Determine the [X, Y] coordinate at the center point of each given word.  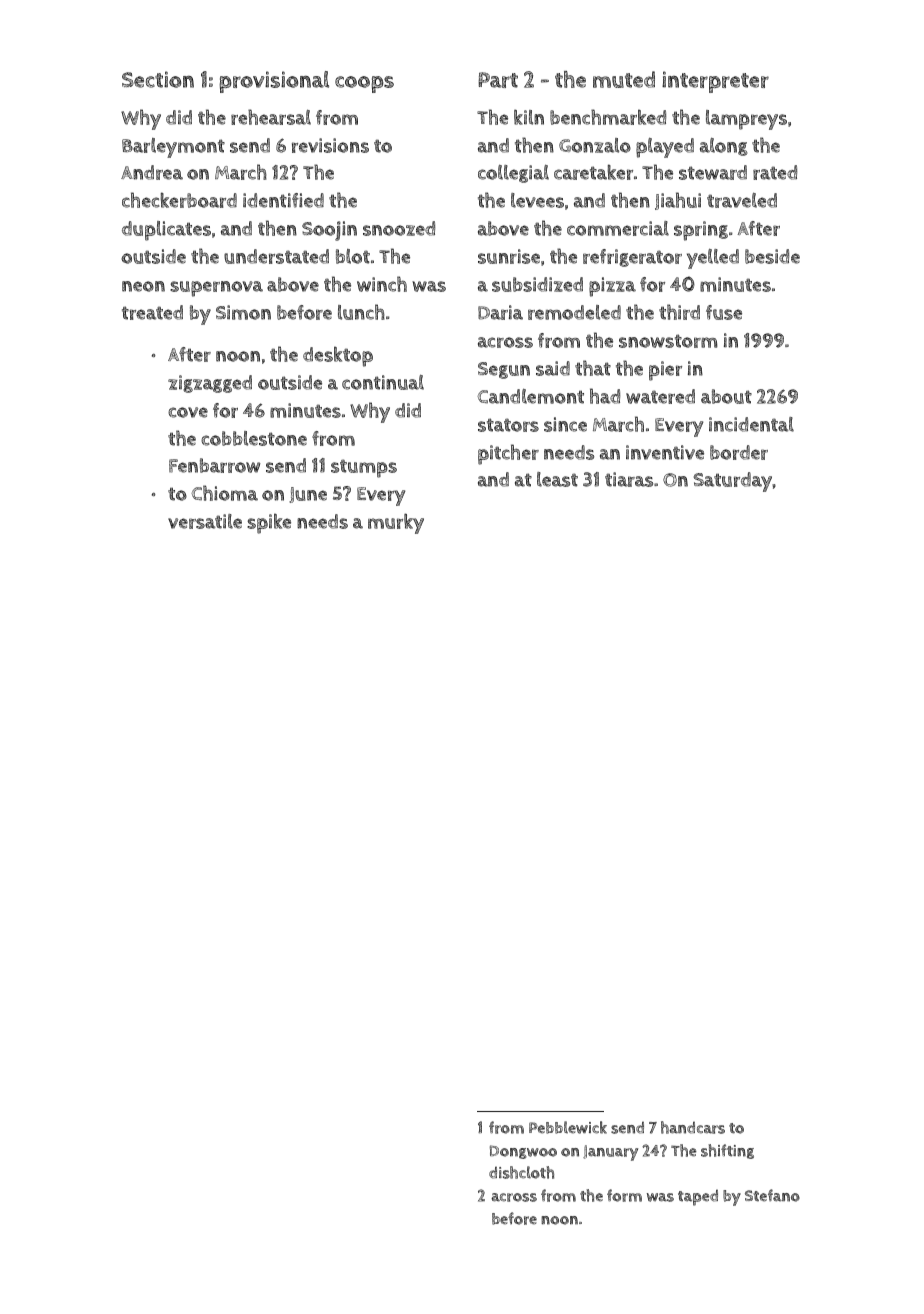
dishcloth [521, 1172]
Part [498, 80]
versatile [205, 521]
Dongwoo [523, 1152]
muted [624, 79]
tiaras [629, 479]
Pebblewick [568, 1127]
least [557, 479]
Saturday [733, 482]
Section [158, 79]
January [610, 1153]
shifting [727, 1151]
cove [188, 412]
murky [396, 523]
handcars [693, 1127]
